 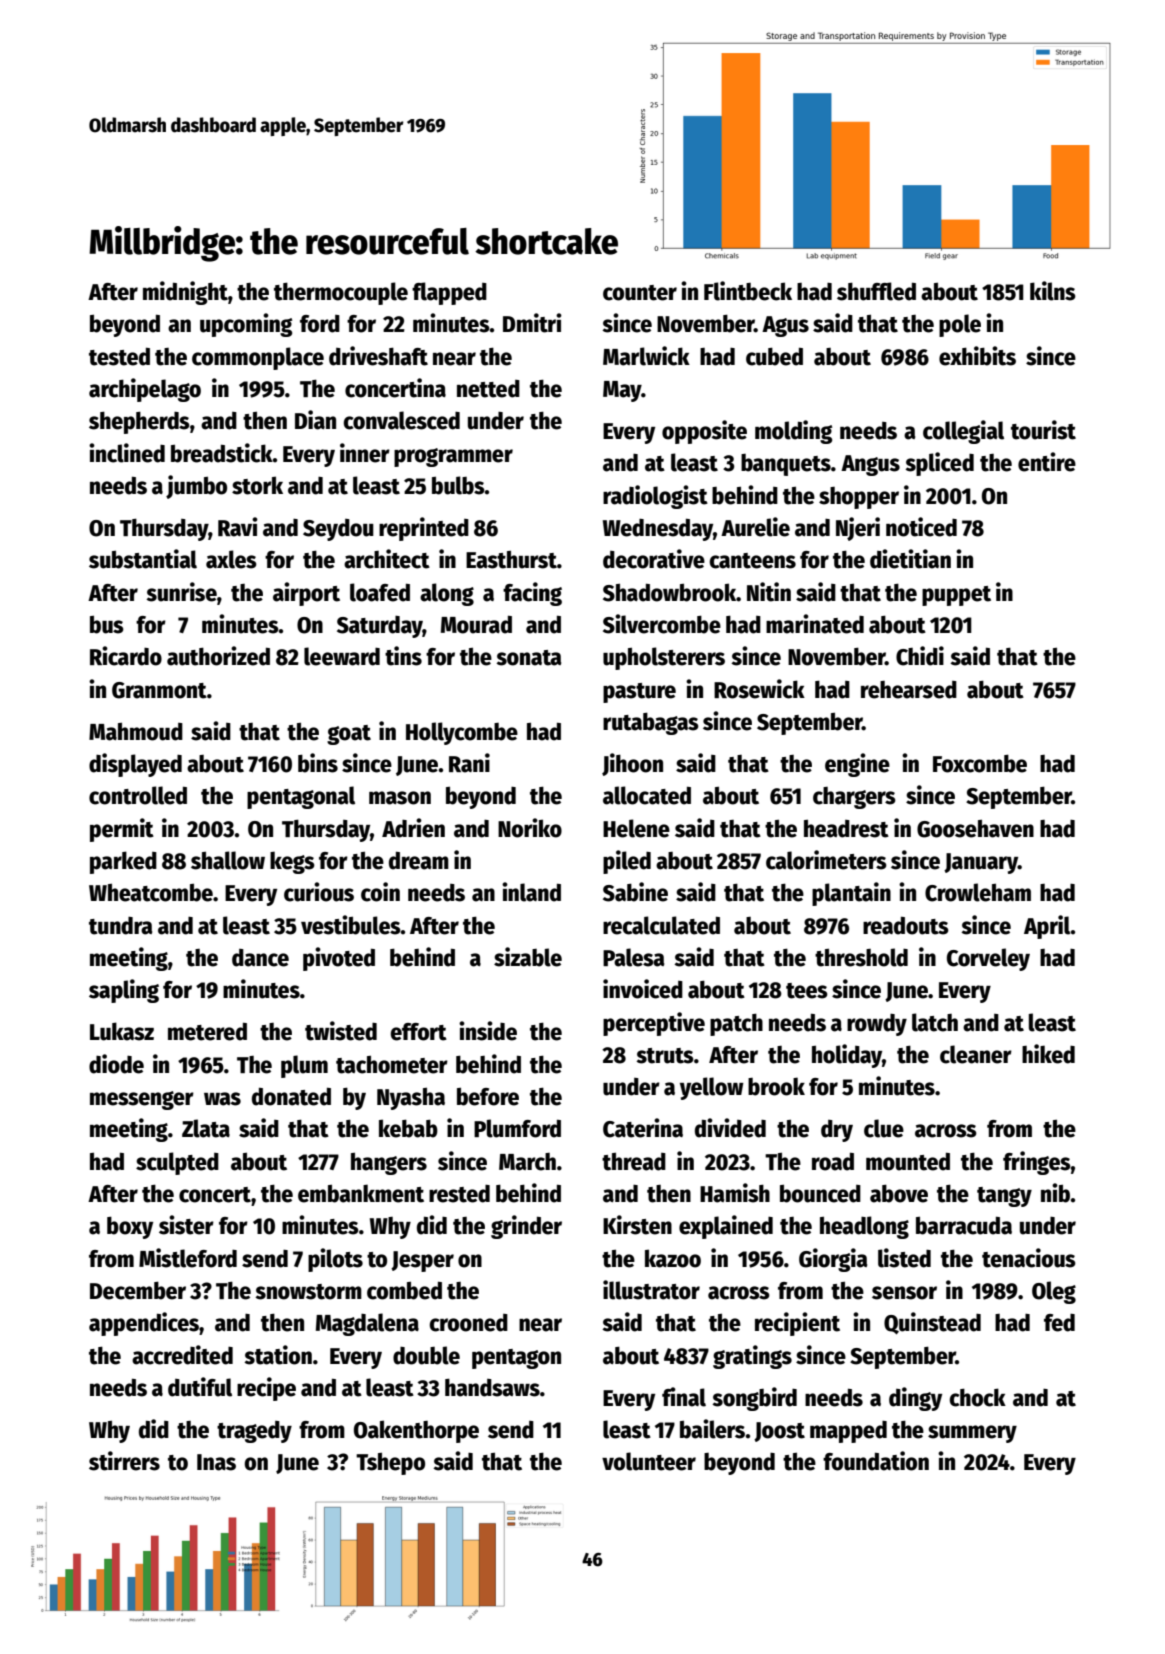 I want to click on facing, so click(x=532, y=594).
